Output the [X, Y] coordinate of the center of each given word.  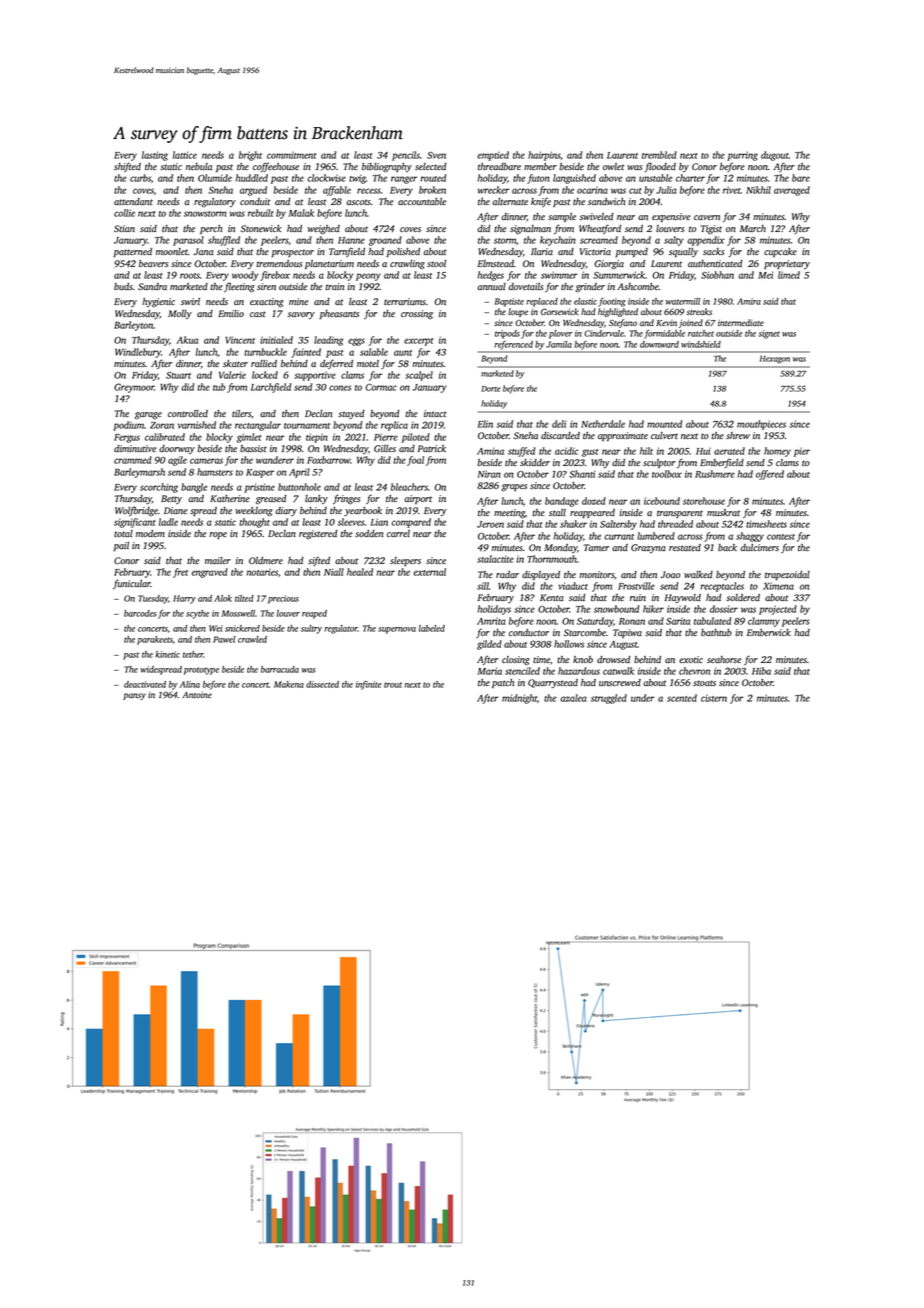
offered [770, 475]
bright [250, 156]
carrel [398, 533]
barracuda [280, 669]
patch [503, 683]
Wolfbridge [136, 511]
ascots [358, 202]
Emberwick [769, 632]
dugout [775, 156]
